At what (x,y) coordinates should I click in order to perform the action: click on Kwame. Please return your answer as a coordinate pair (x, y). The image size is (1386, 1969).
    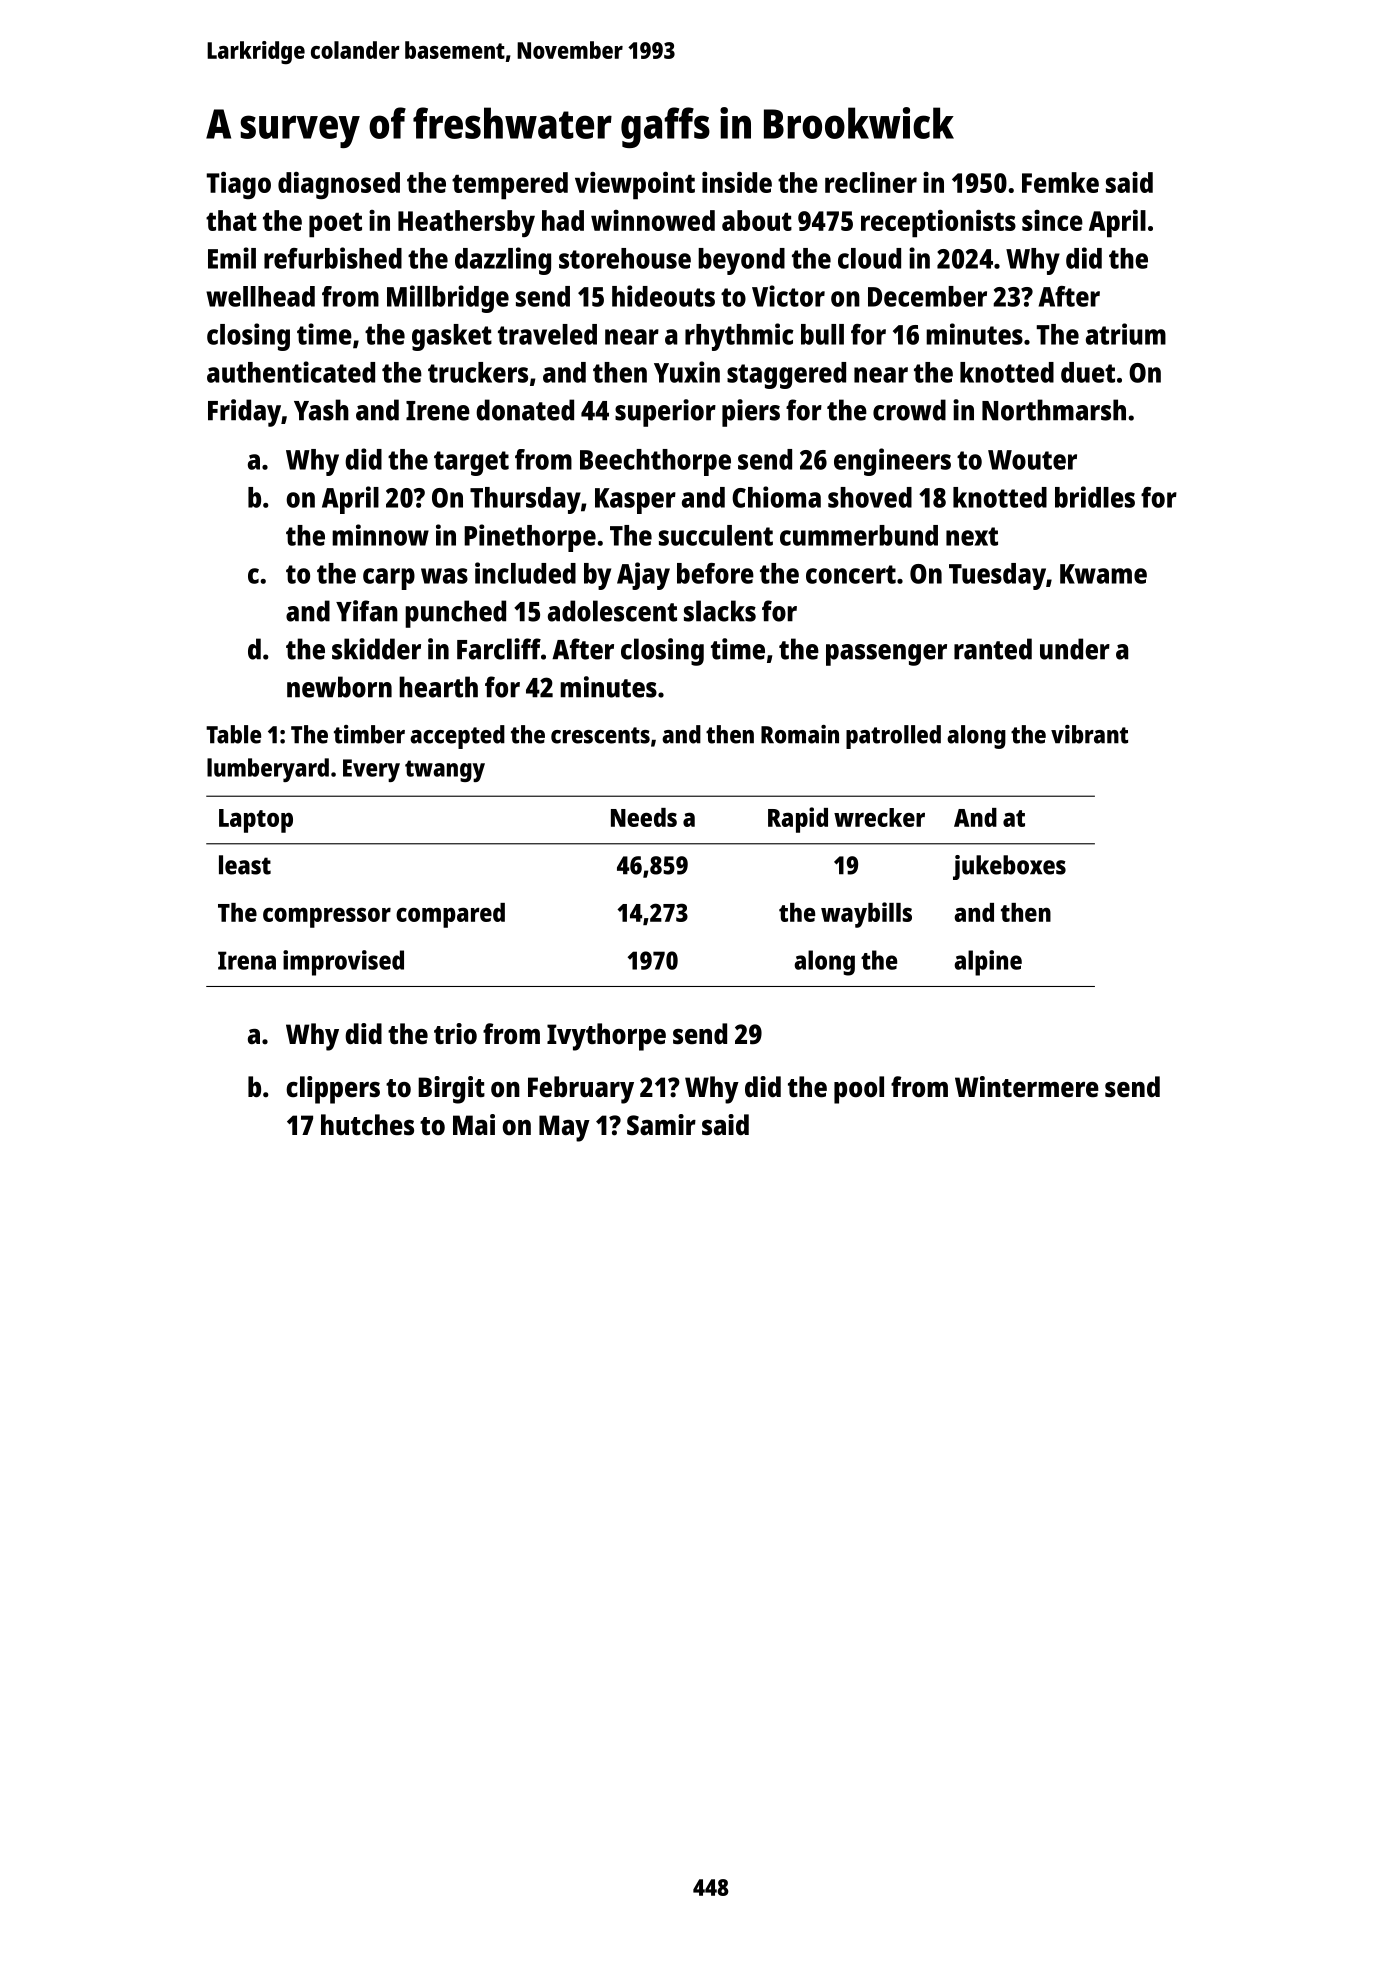
    Looking at the image, I should click on (1103, 574).
